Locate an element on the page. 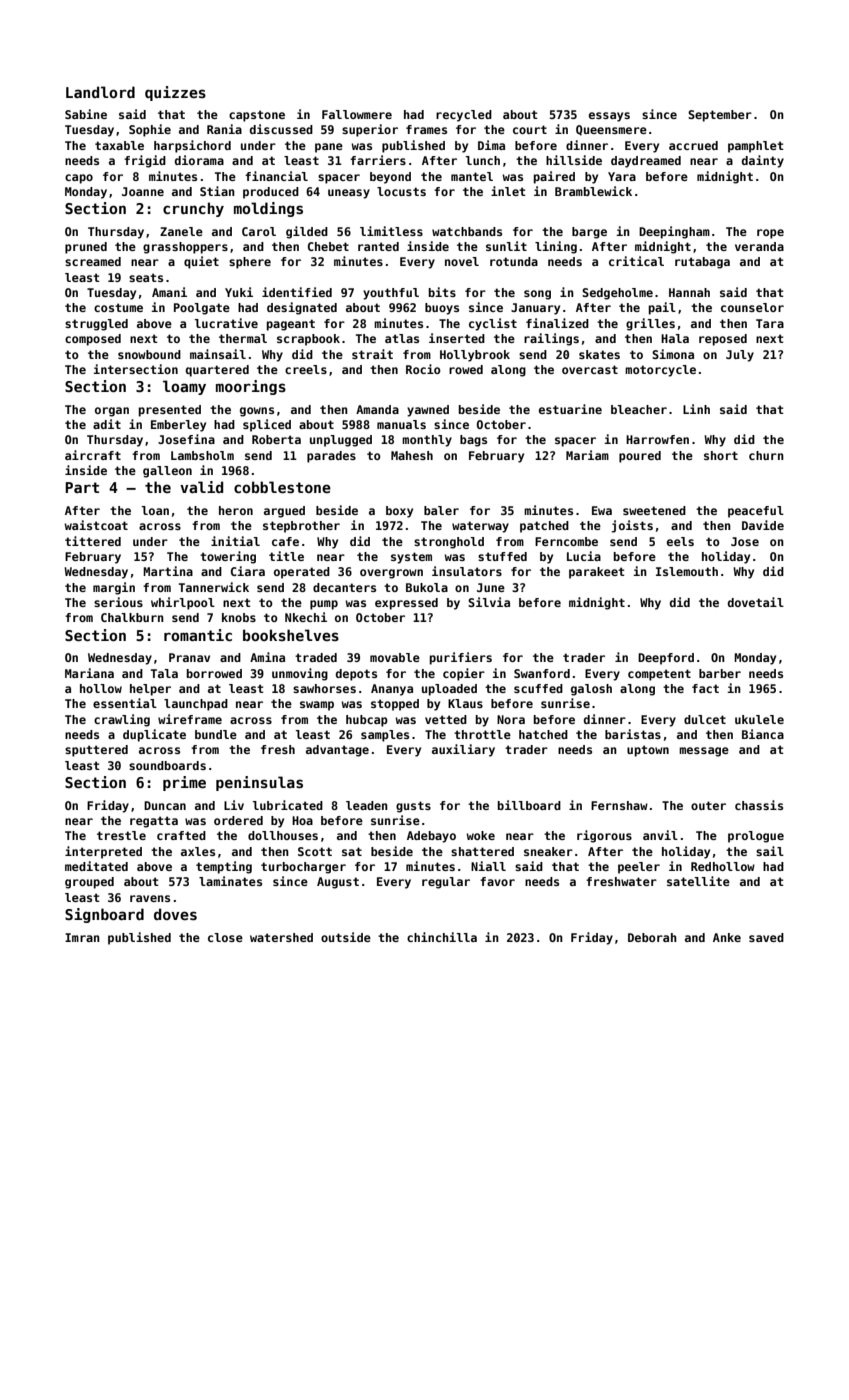 The height and width of the document is (1400, 849). gowns is located at coordinates (257, 412).
